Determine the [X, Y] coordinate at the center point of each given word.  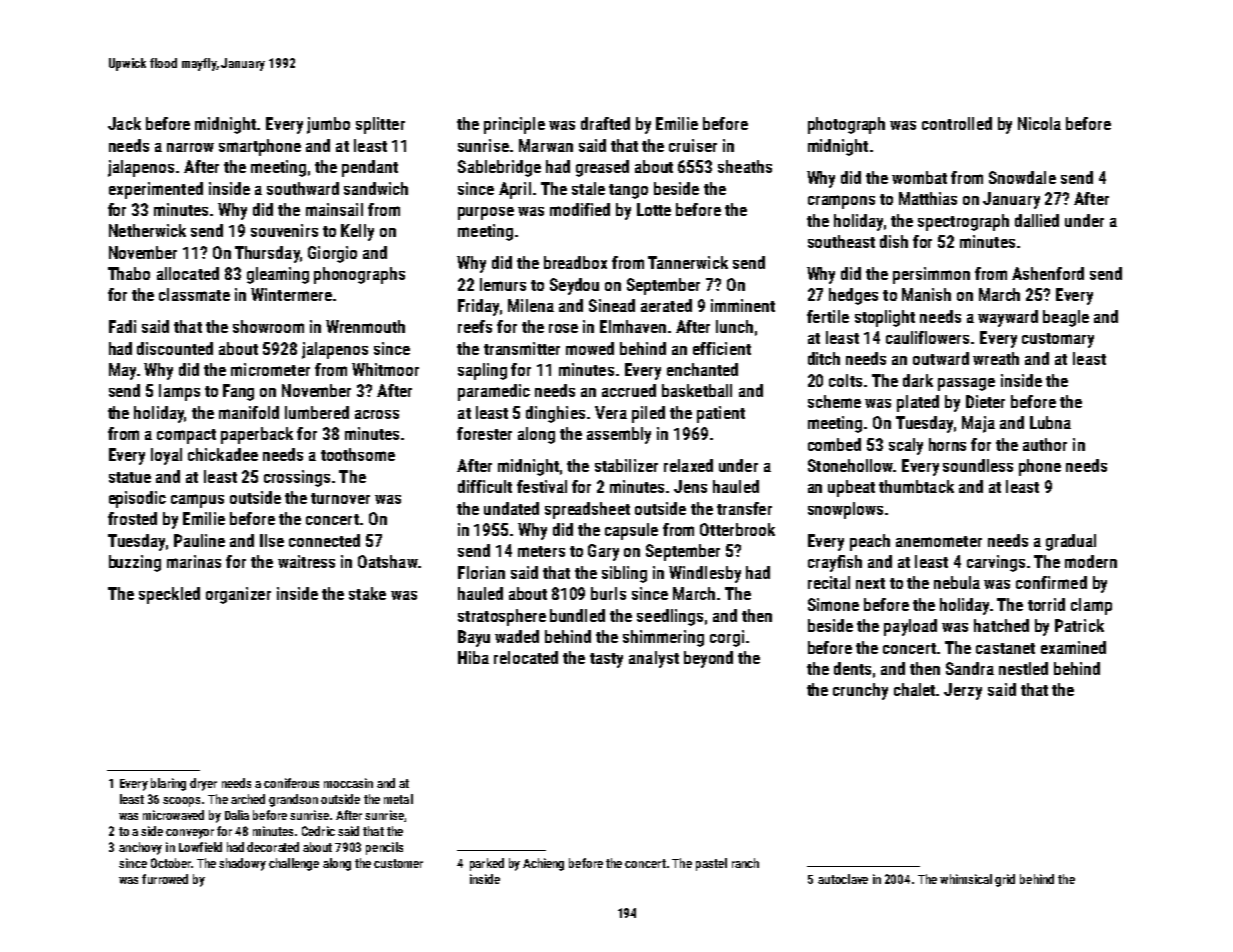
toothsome [358, 454]
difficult [485, 486]
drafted [605, 123]
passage [966, 384]
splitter [380, 125]
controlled [957, 123]
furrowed [165, 879]
